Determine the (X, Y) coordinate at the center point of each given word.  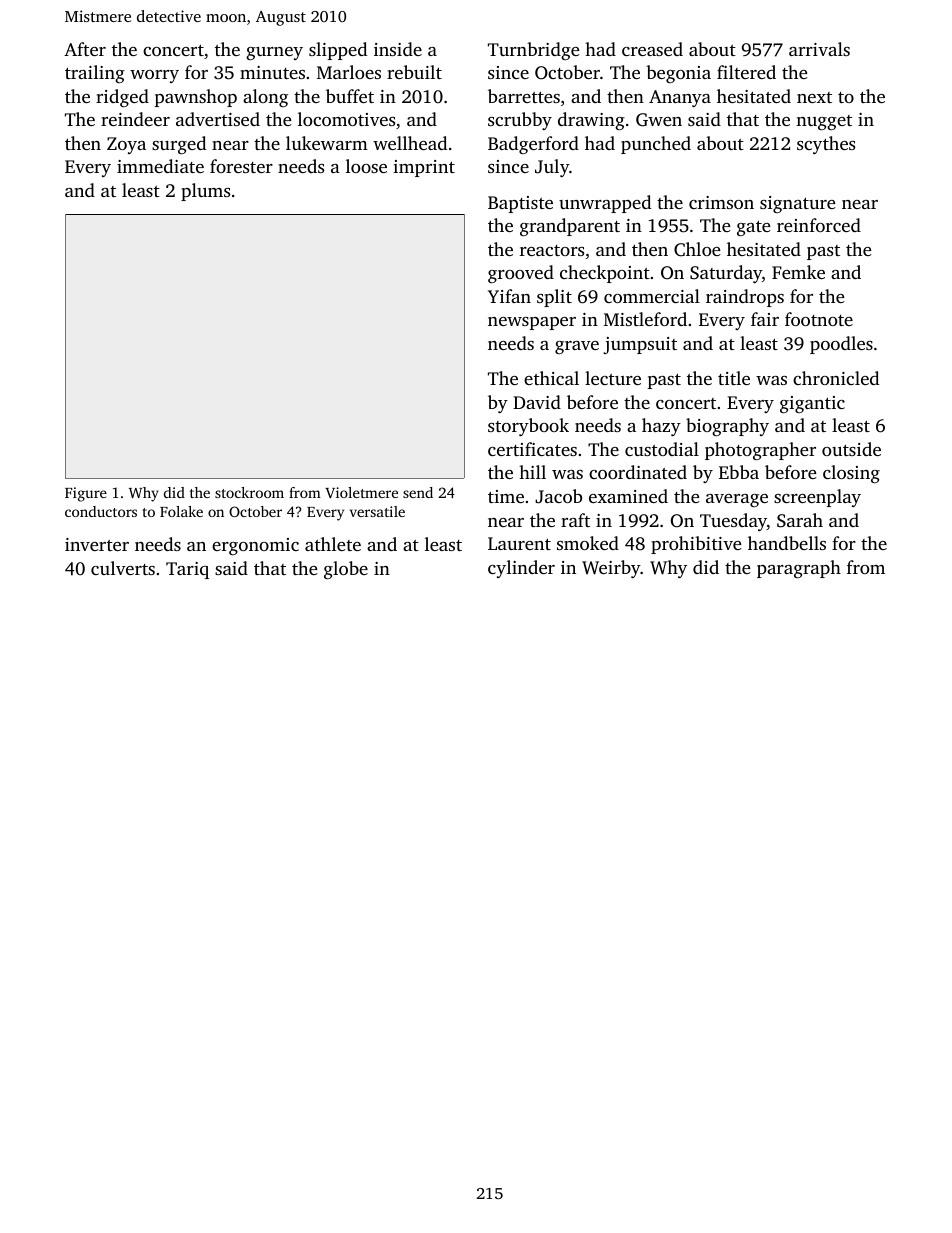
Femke (798, 272)
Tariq (187, 570)
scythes (826, 145)
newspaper (532, 323)
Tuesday (733, 522)
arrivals (819, 49)
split (554, 298)
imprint (424, 168)
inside (398, 49)
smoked (588, 543)
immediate (160, 166)
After (85, 49)
